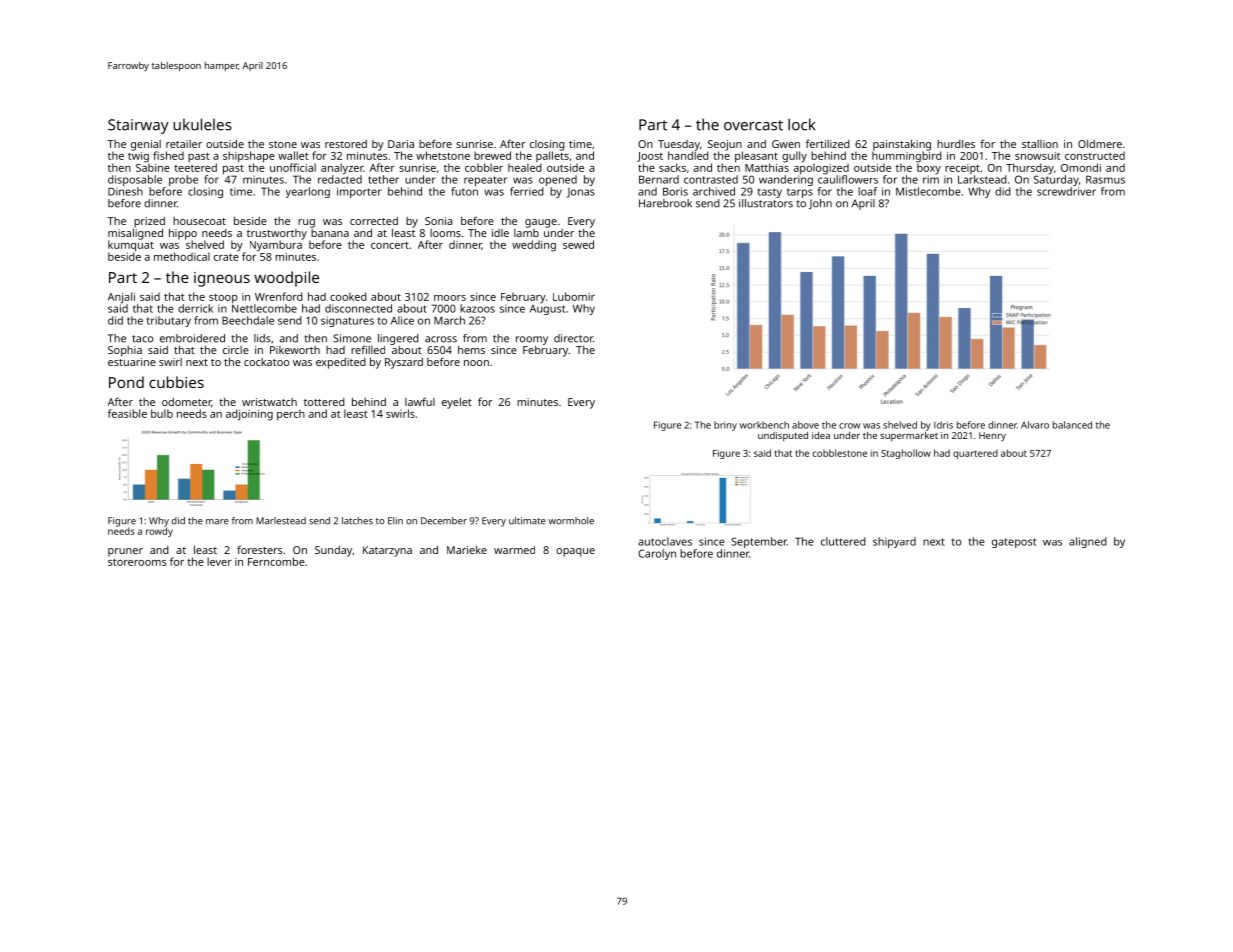 The height and width of the screenshot is (952, 1233). What do you see at coordinates (182, 256) in the screenshot?
I see `methodical` at bounding box center [182, 256].
